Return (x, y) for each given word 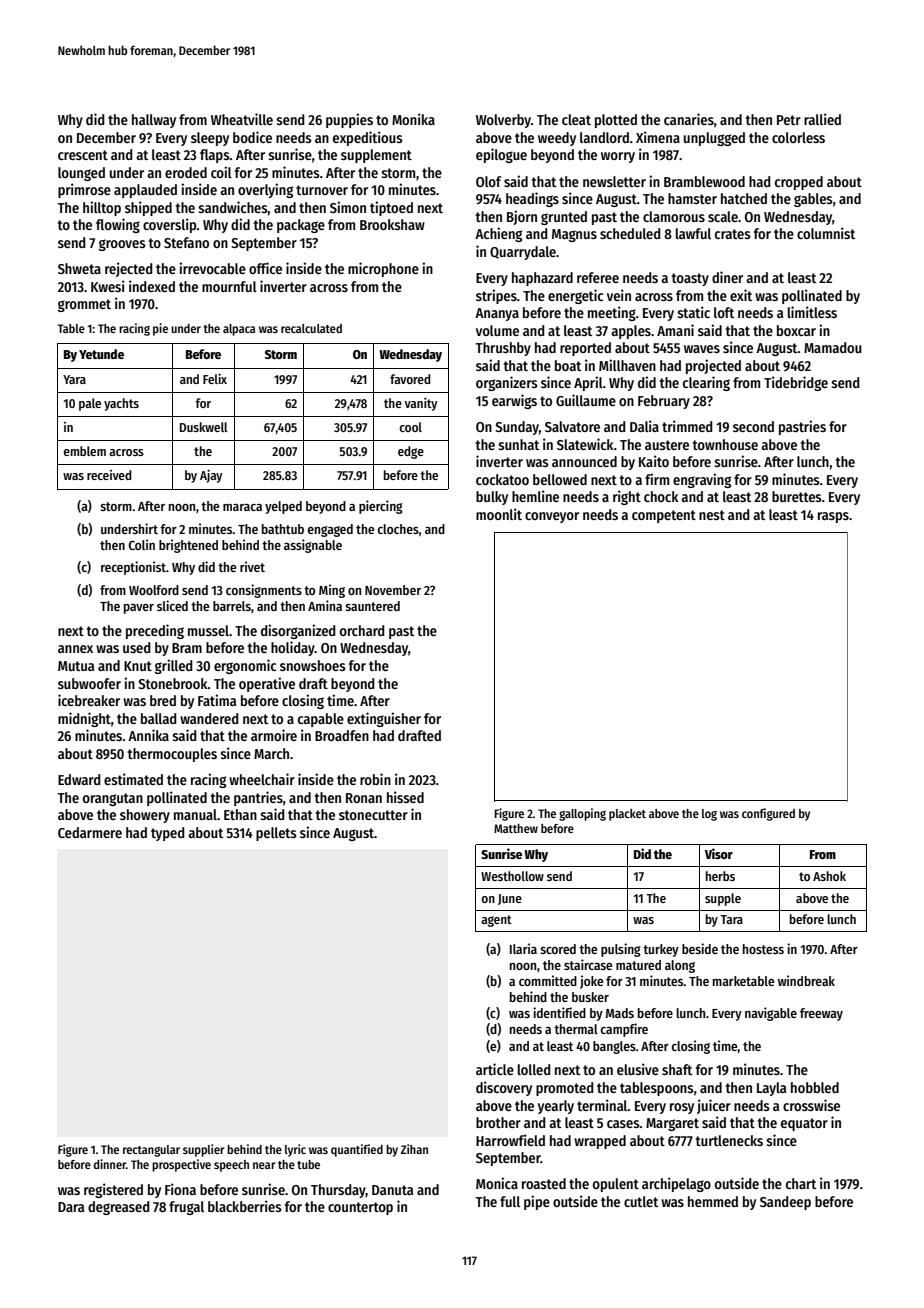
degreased (119, 1208)
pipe (537, 1202)
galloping (582, 814)
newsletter (614, 181)
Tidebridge (796, 383)
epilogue (501, 155)
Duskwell (204, 427)
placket (627, 815)
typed (168, 834)
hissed (405, 797)
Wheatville (242, 119)
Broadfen (342, 735)
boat (568, 365)
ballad (159, 718)
